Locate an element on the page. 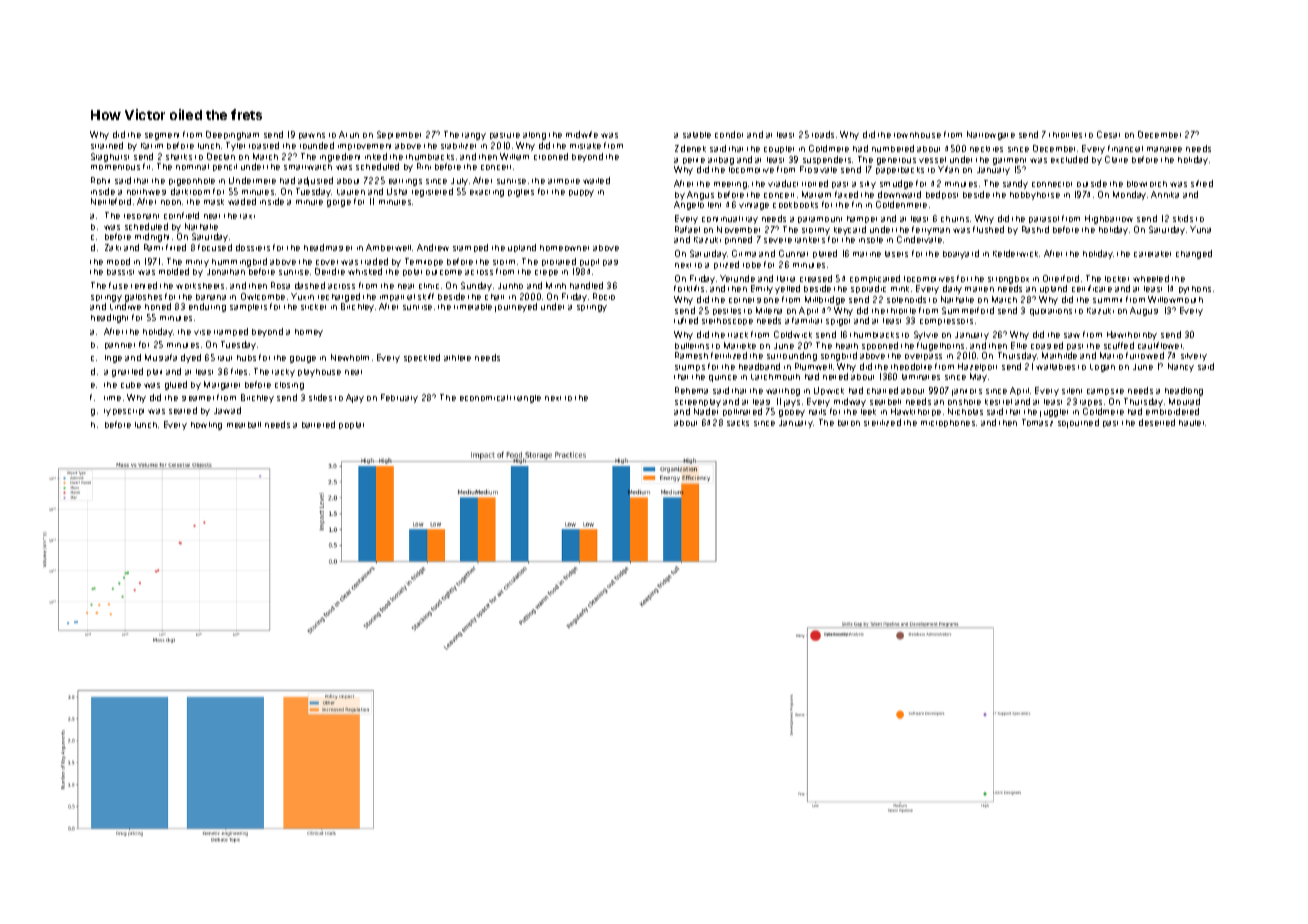  howling is located at coordinates (206, 426).
